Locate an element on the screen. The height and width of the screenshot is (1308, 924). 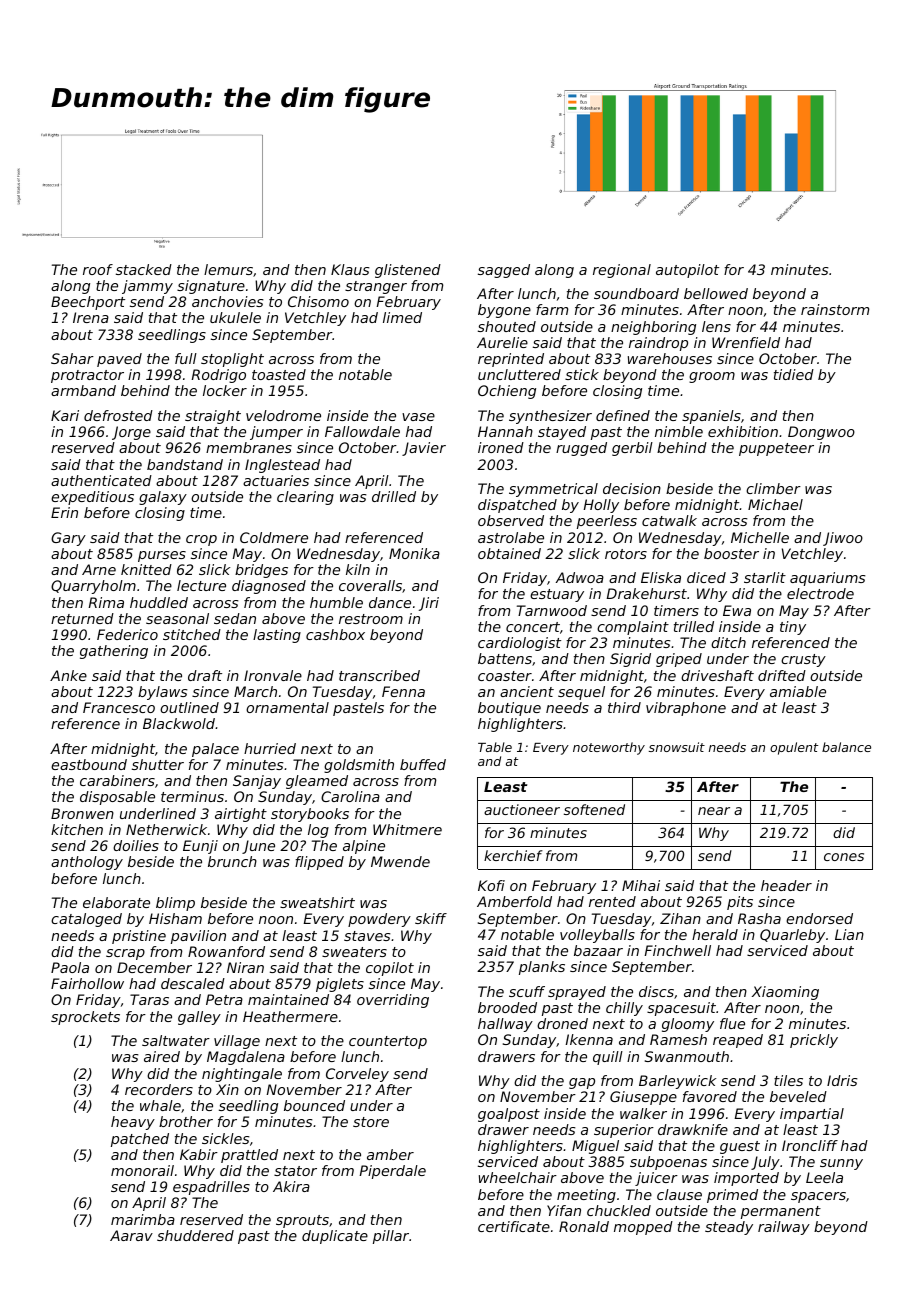
Blackwold is located at coordinates (179, 723).
